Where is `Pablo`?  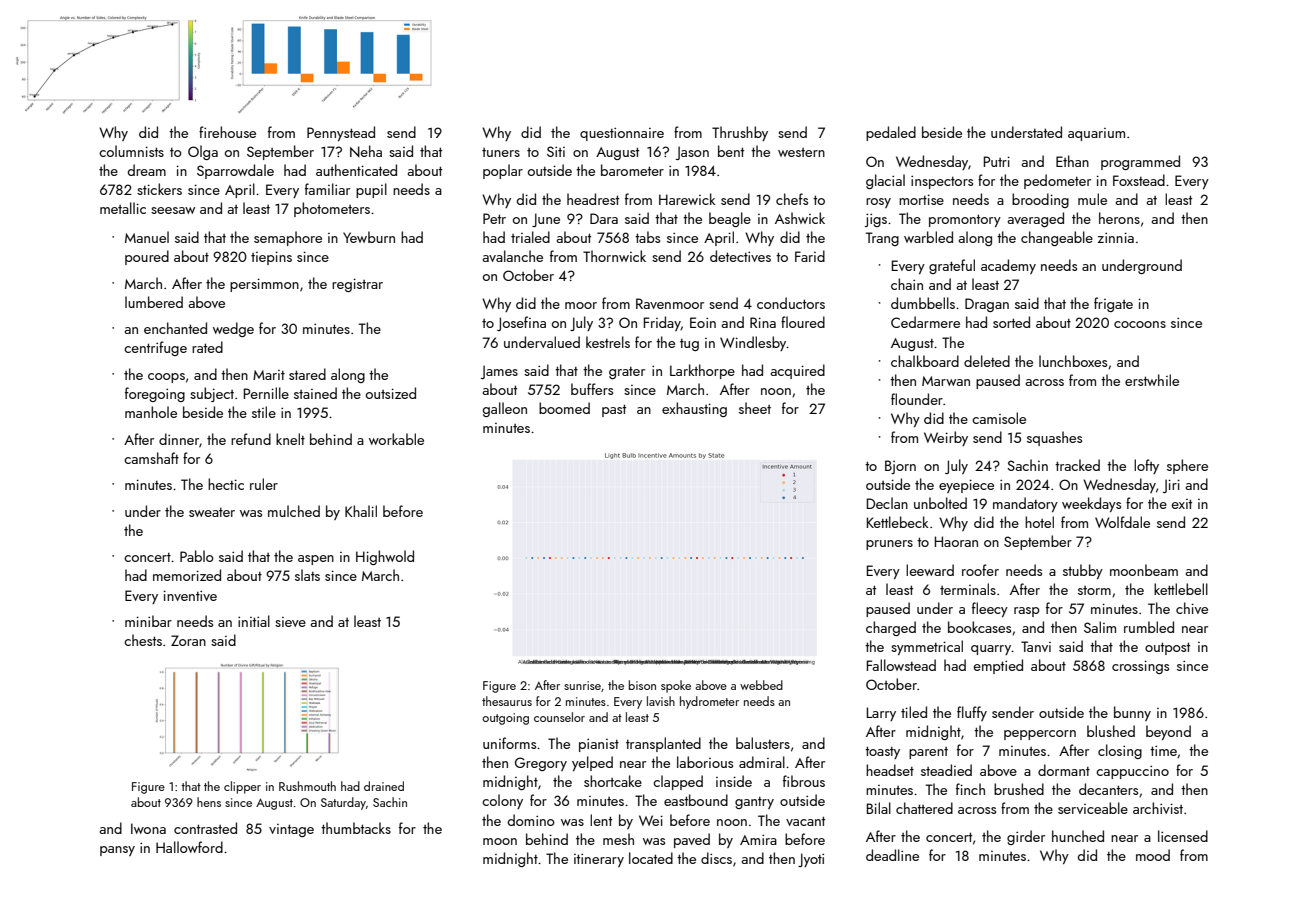
Pablo is located at coordinates (197, 556).
